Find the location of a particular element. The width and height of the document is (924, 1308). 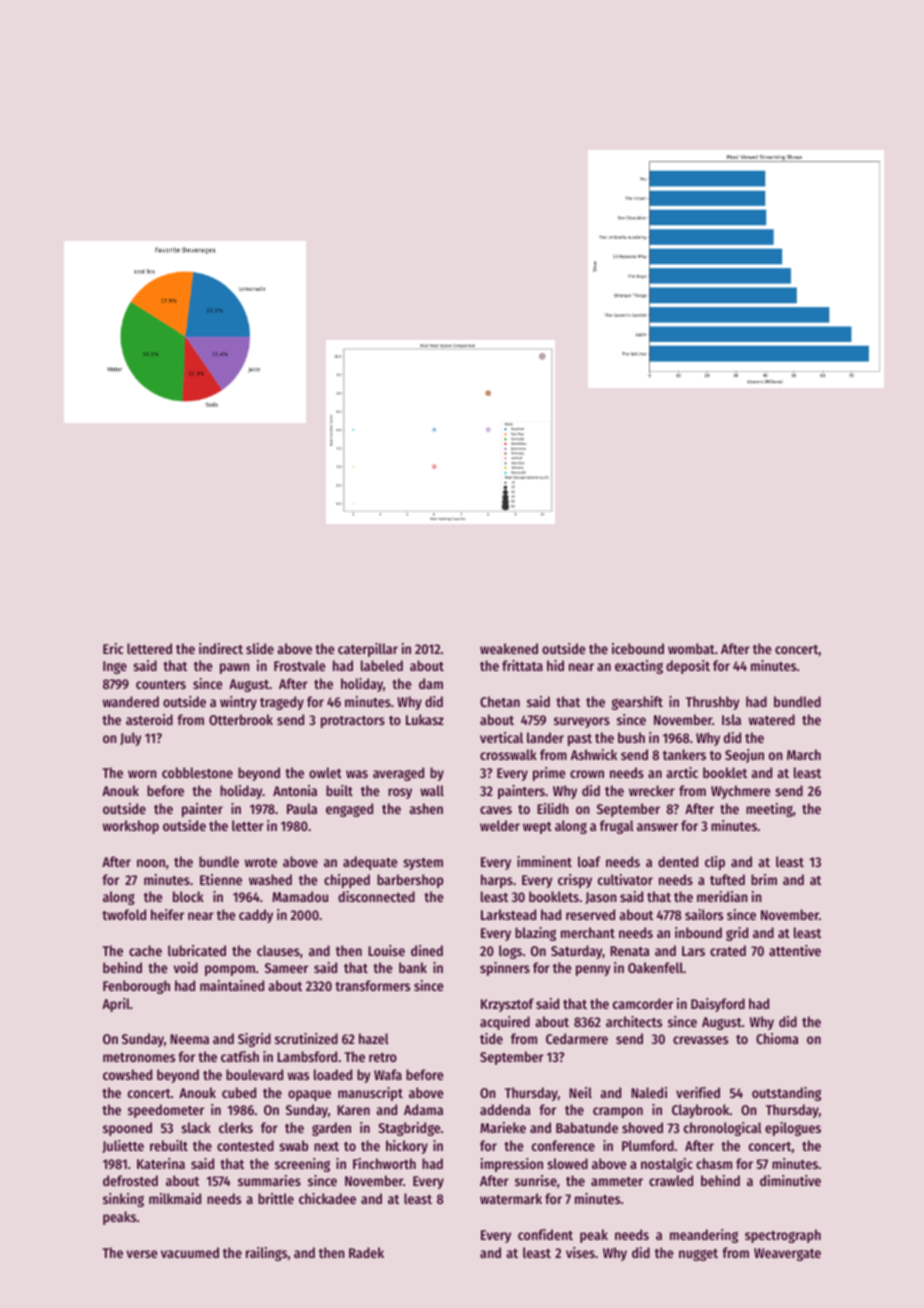

verse is located at coordinates (142, 1254).
